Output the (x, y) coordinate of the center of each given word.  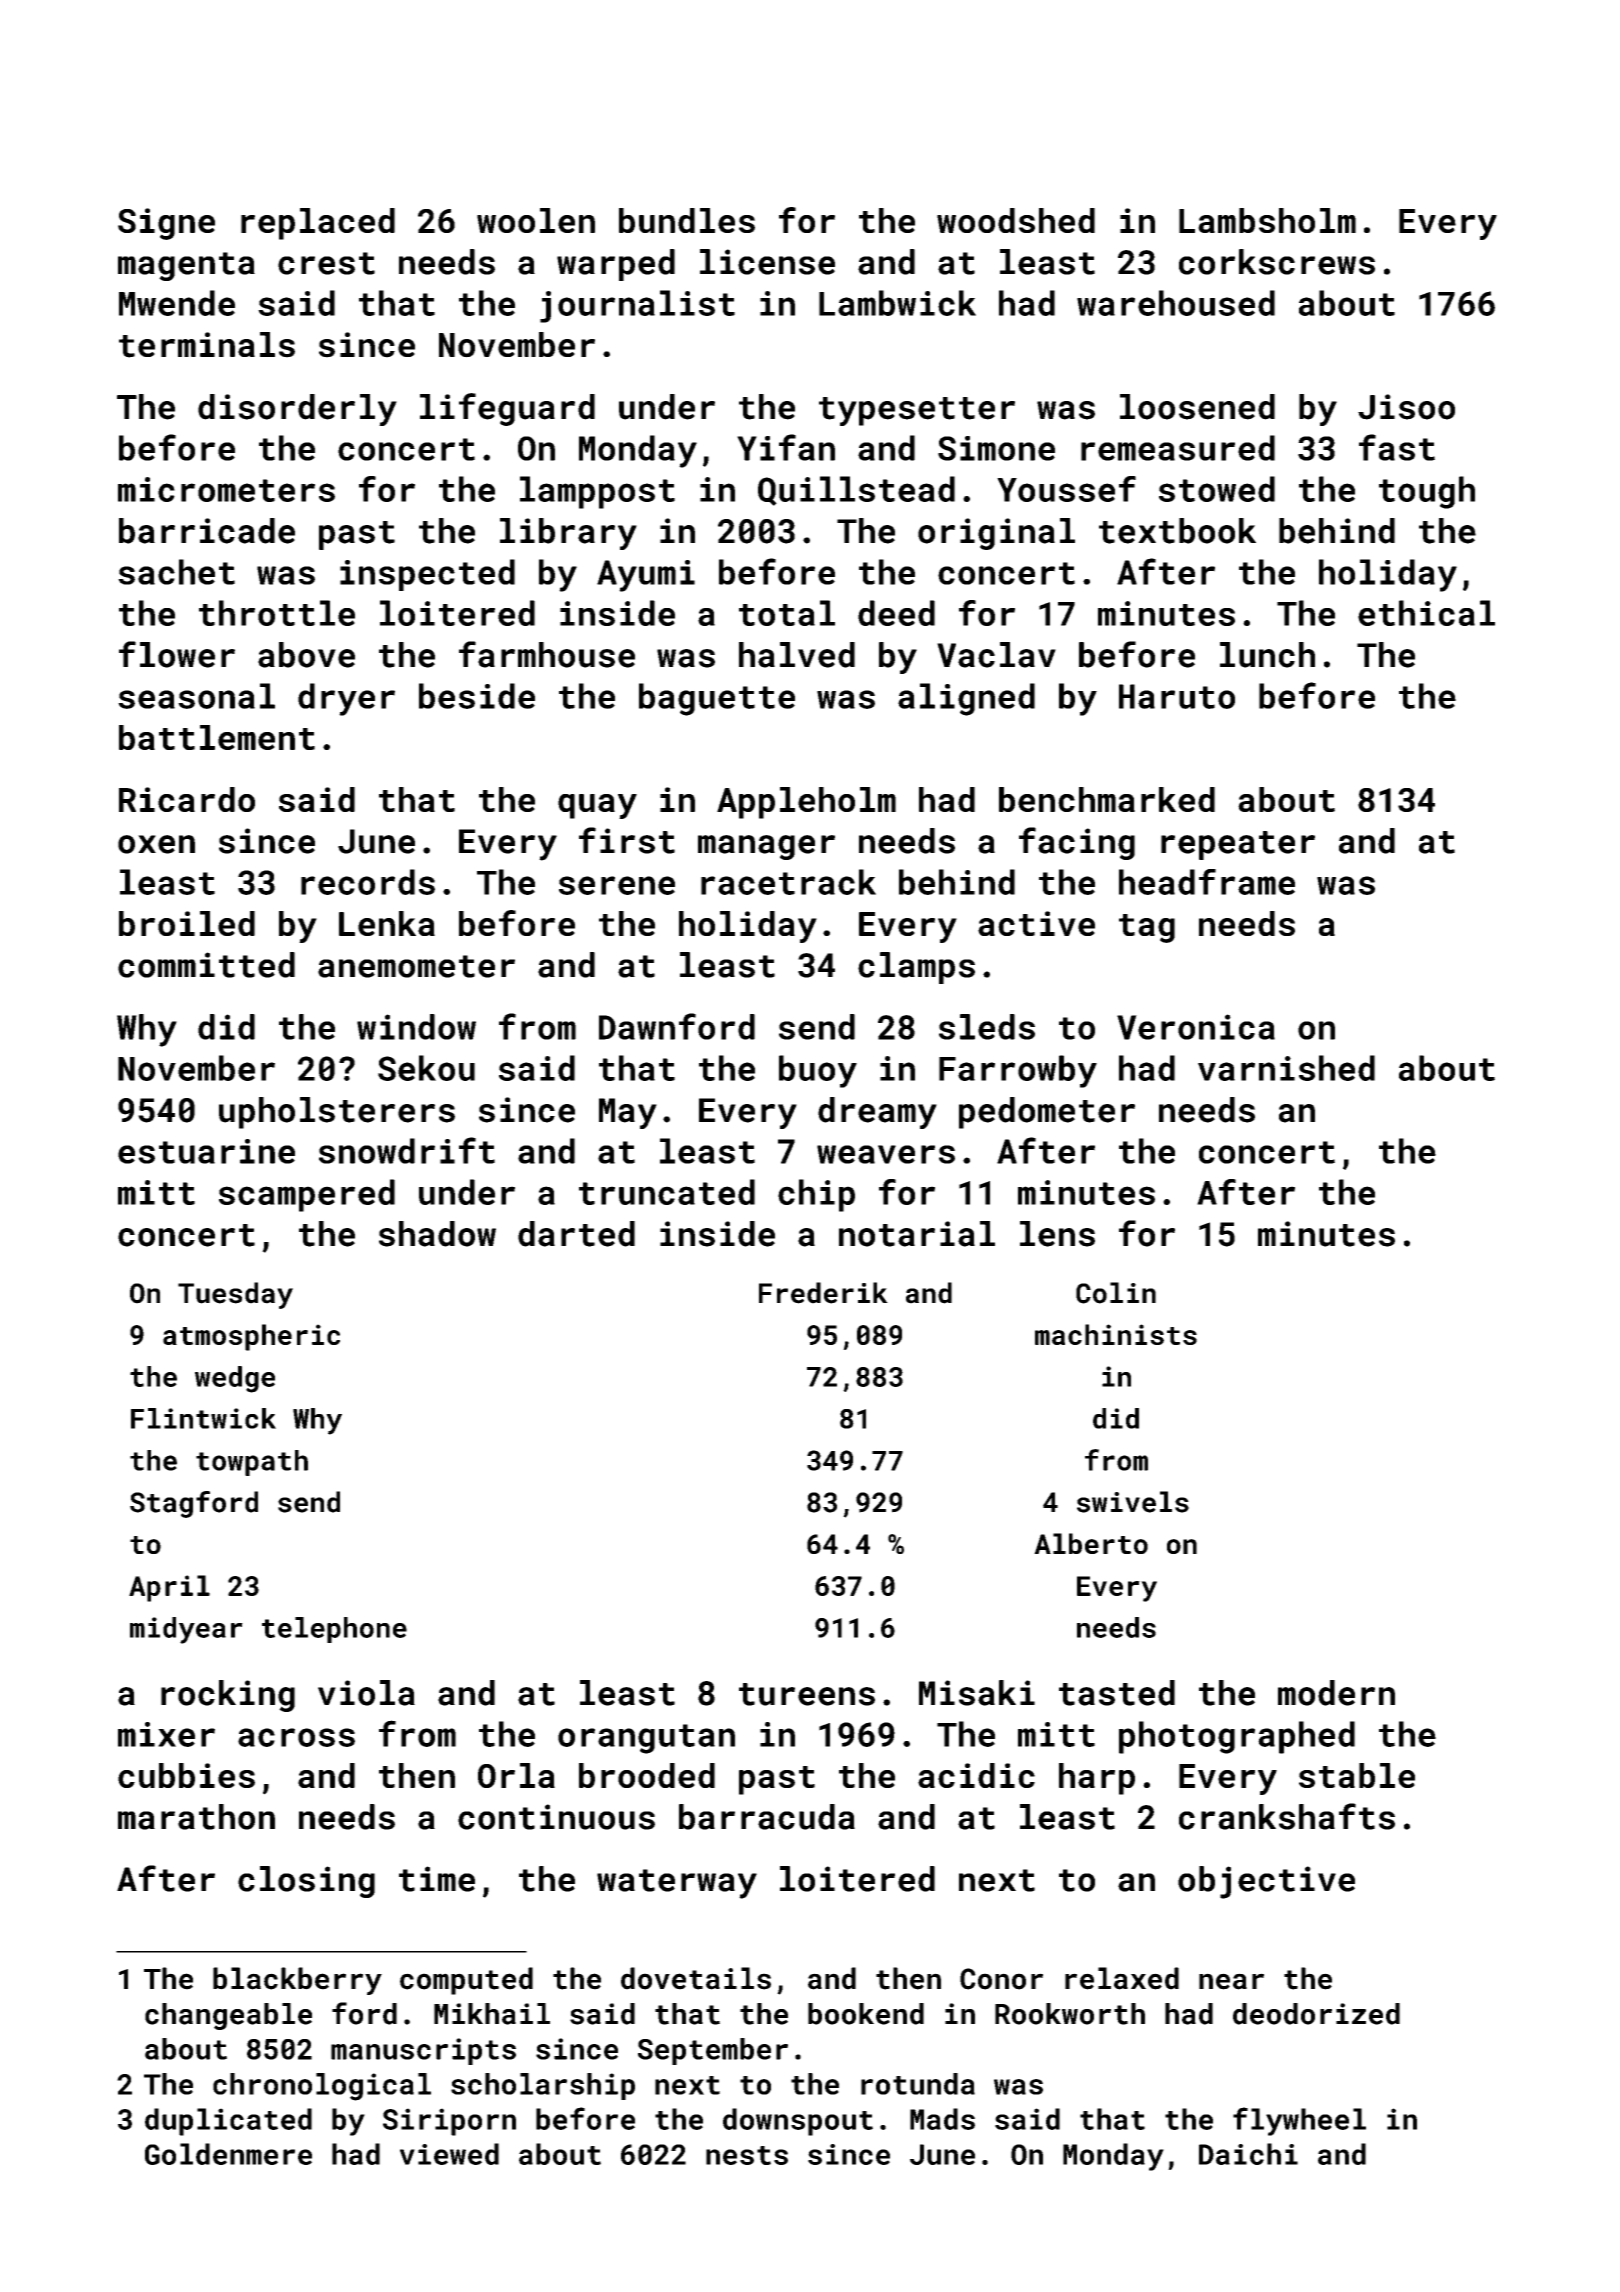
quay (597, 806)
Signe (166, 224)
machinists (1116, 1334)
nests (747, 2155)
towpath (252, 1463)
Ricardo (187, 799)
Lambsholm (1267, 220)
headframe (1207, 882)
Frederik (823, 1293)
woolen (536, 220)
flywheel (1299, 2121)
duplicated (228, 2122)
